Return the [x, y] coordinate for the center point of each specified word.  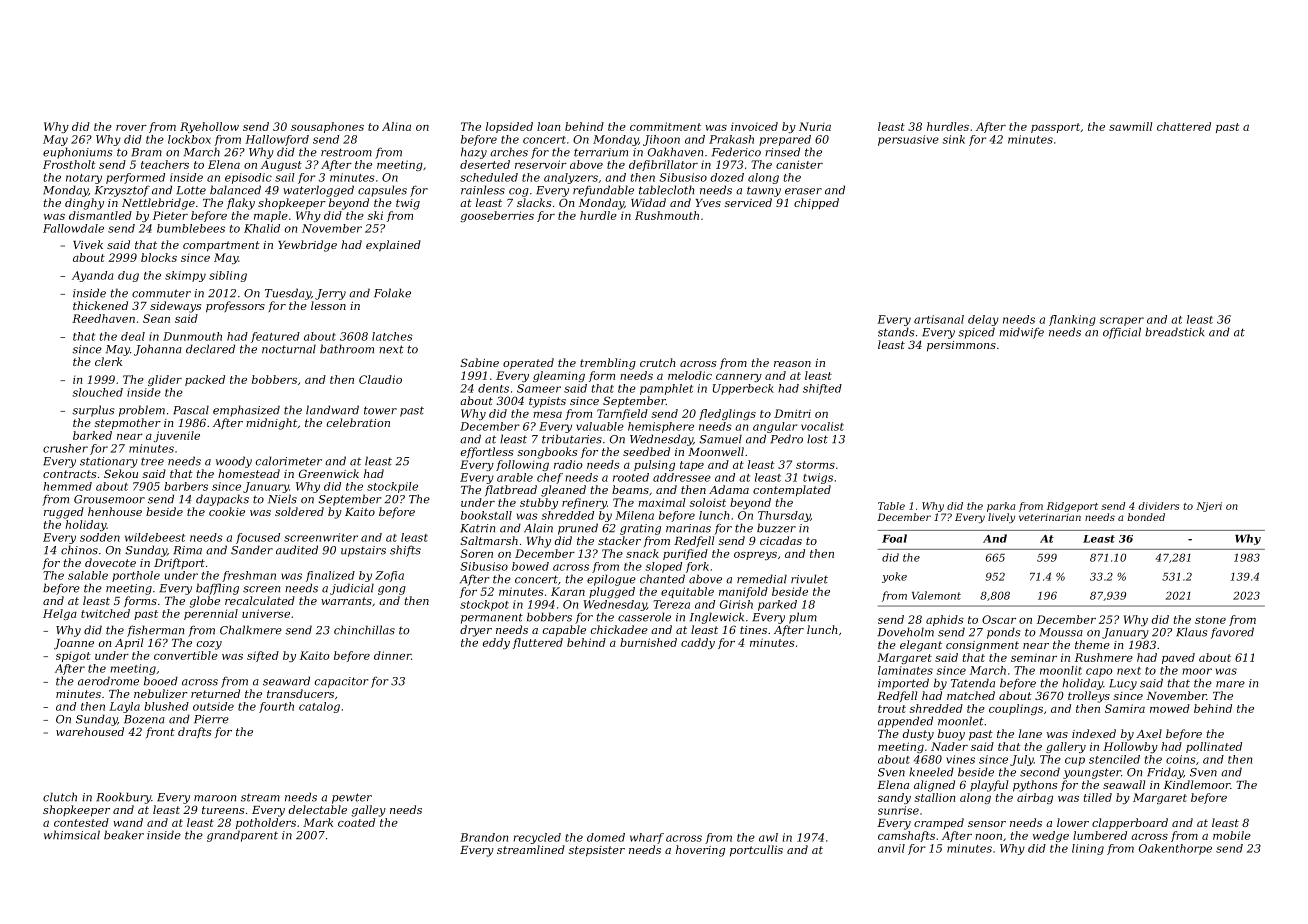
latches [392, 336]
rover [131, 128]
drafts [194, 732]
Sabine [479, 362]
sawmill [1130, 126]
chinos [79, 550]
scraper [1122, 321]
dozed [727, 177]
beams [630, 489]
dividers [1158, 506]
